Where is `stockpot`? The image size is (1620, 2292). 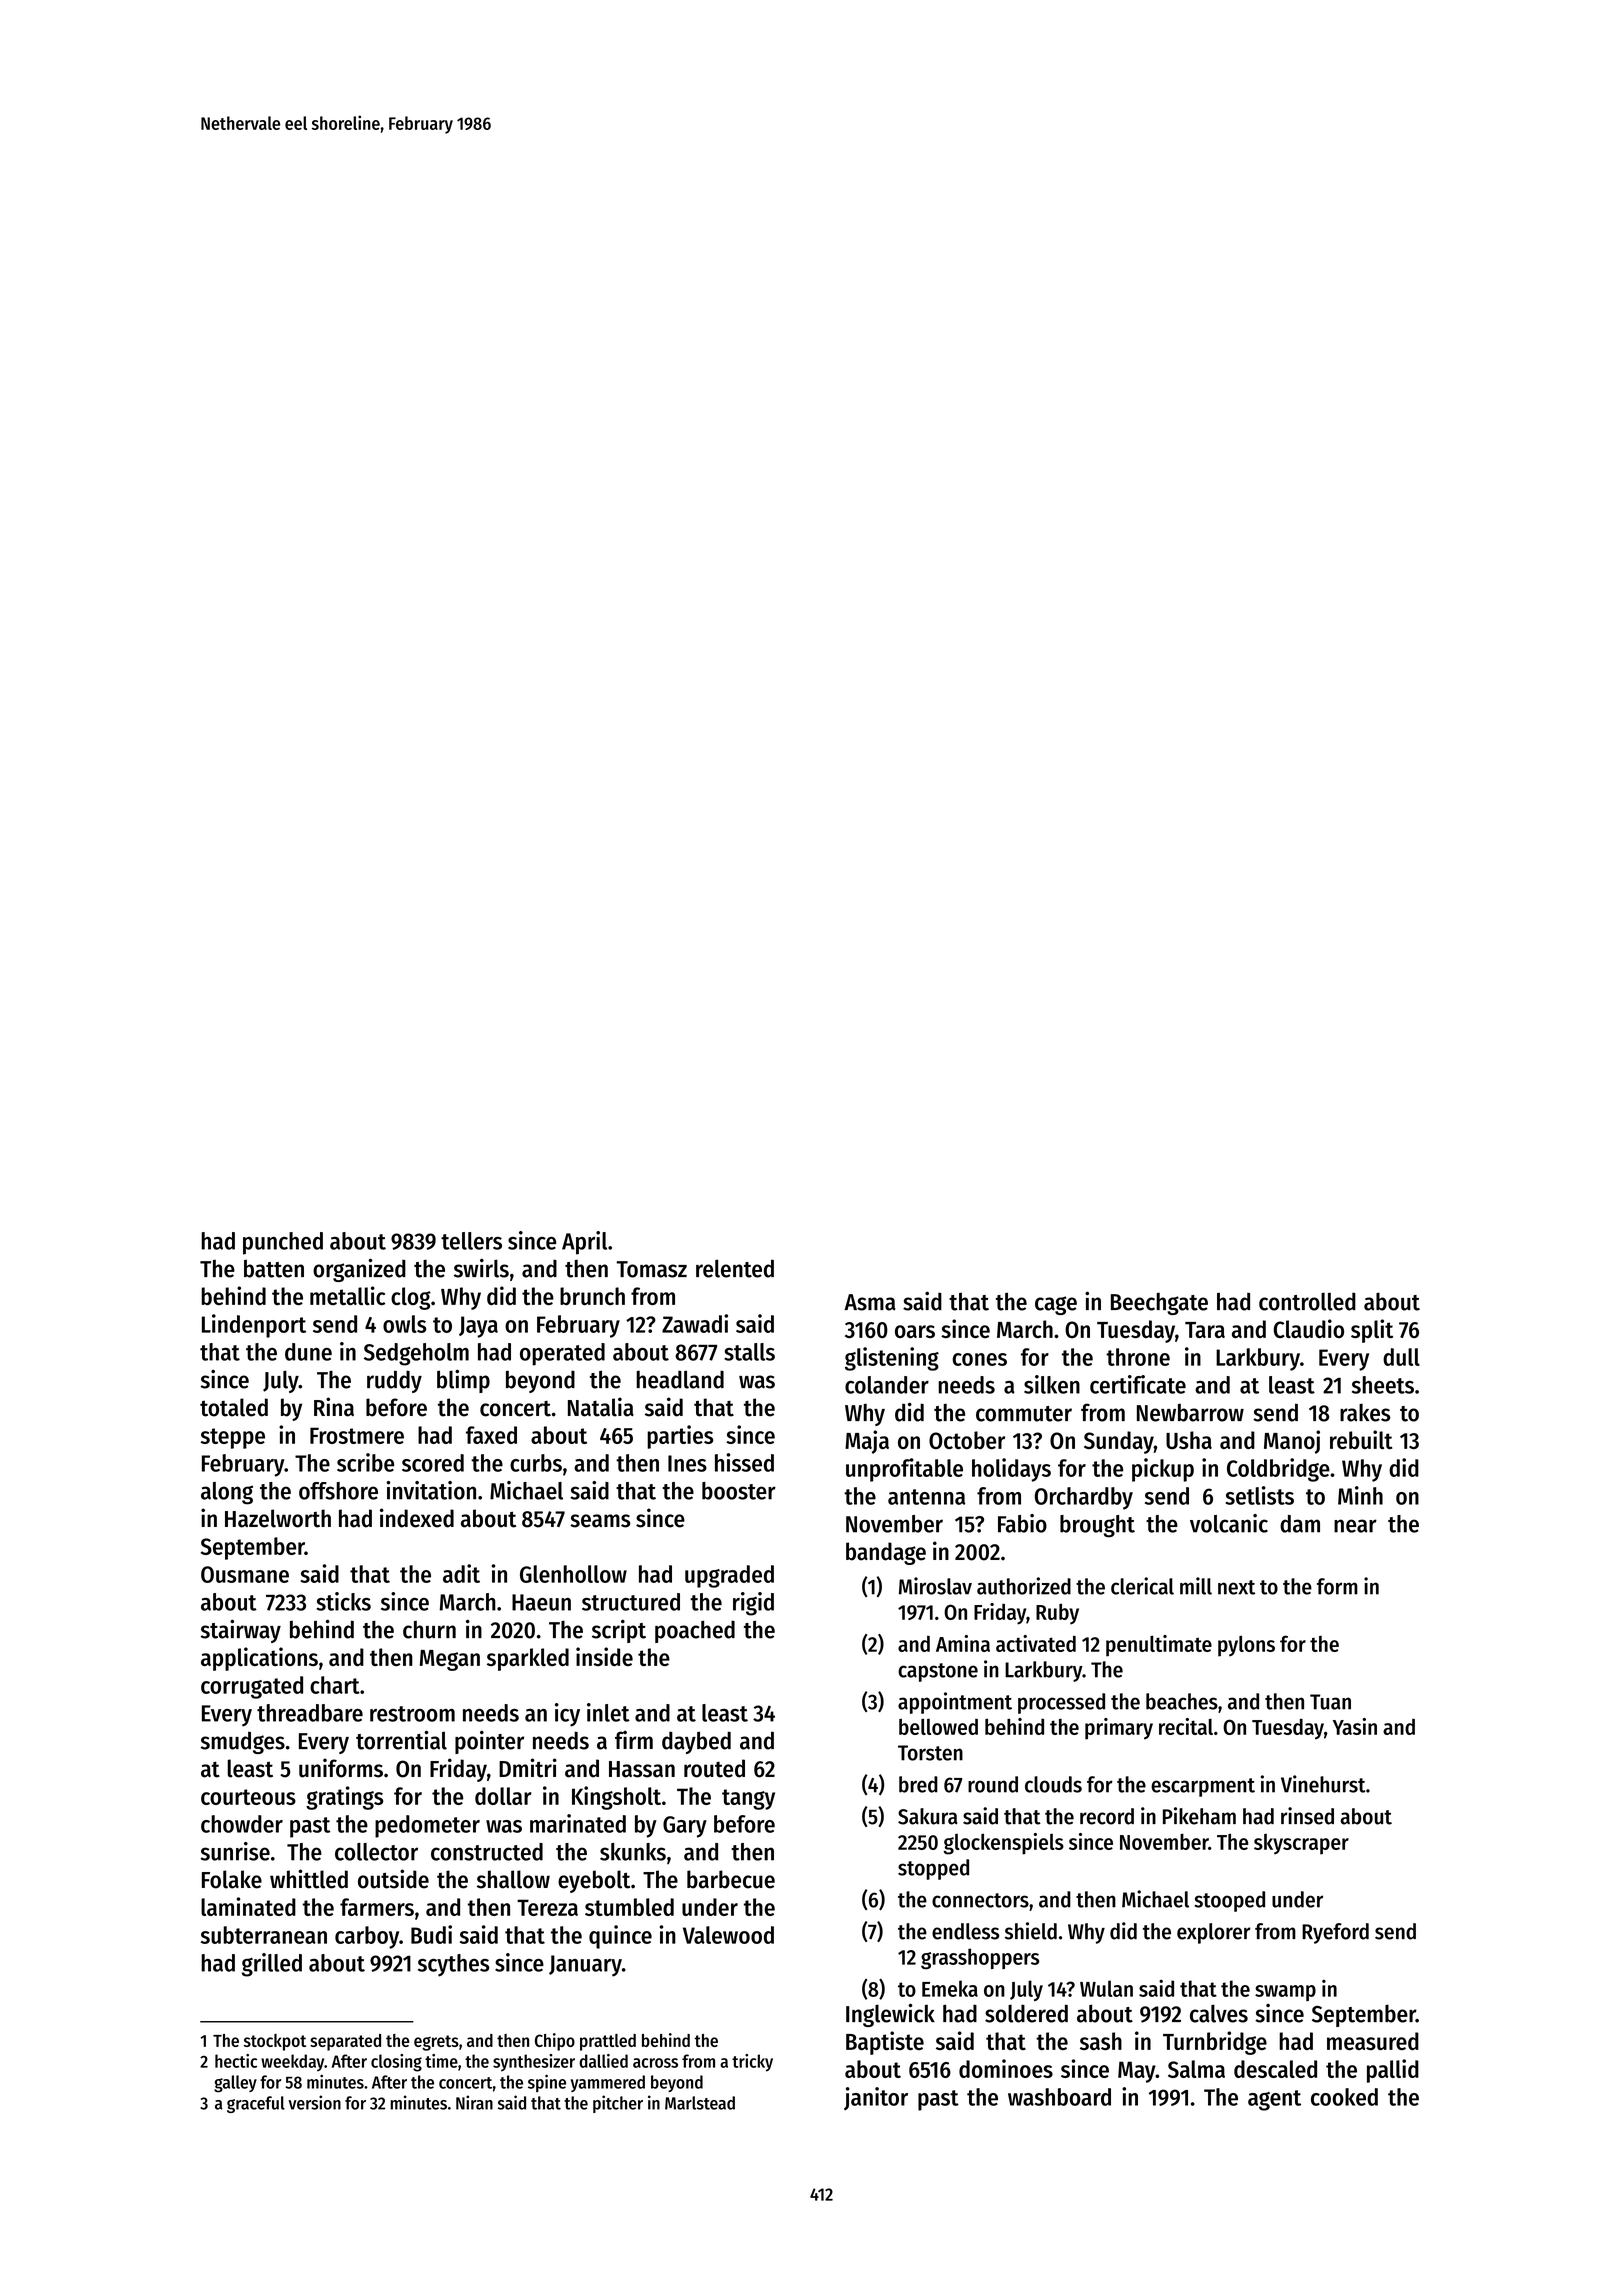
stockpot is located at coordinates (275, 2042).
